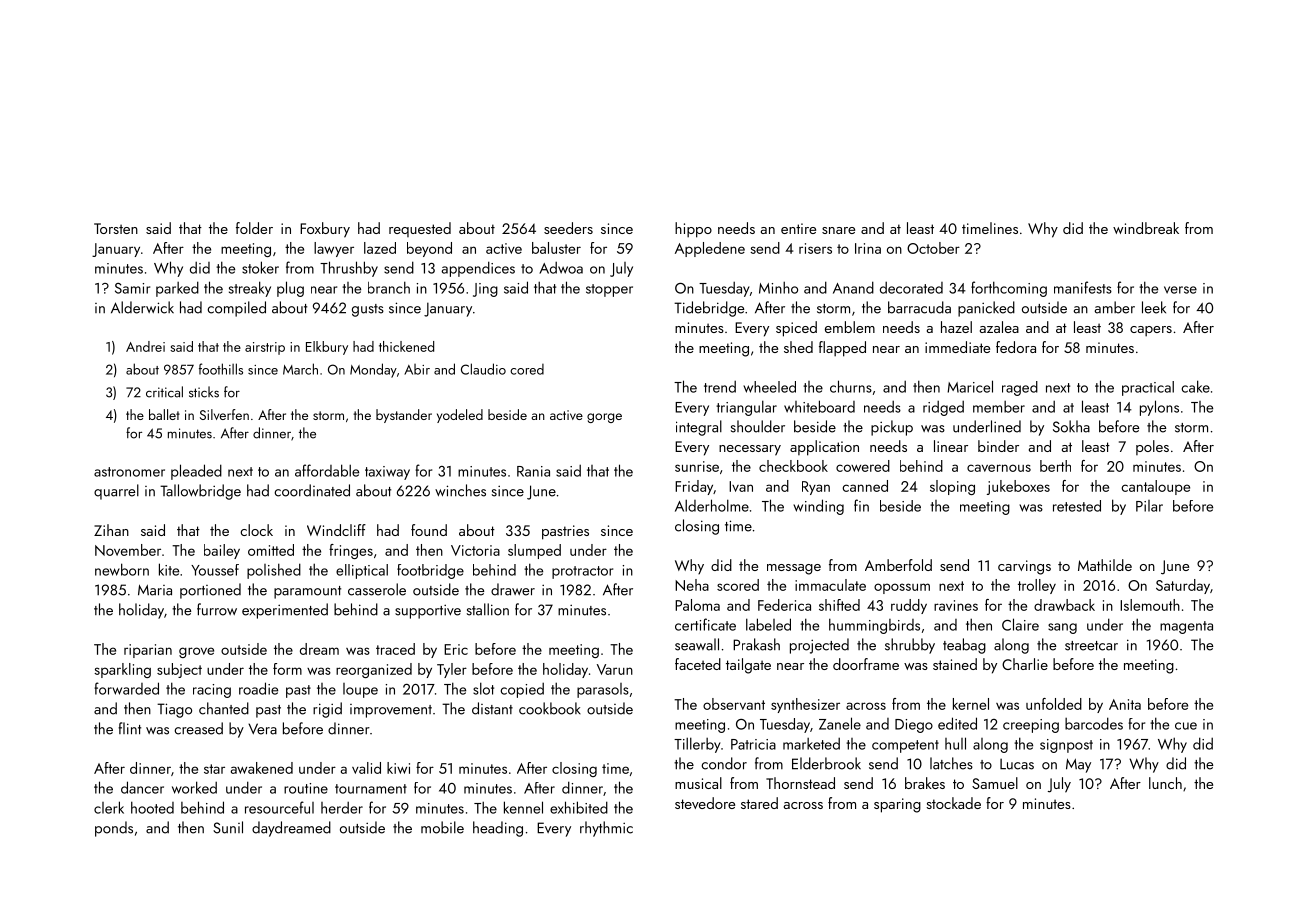 The width and height of the screenshot is (1308, 924). Describe the element at coordinates (1016, 347) in the screenshot. I see `fedora` at that location.
